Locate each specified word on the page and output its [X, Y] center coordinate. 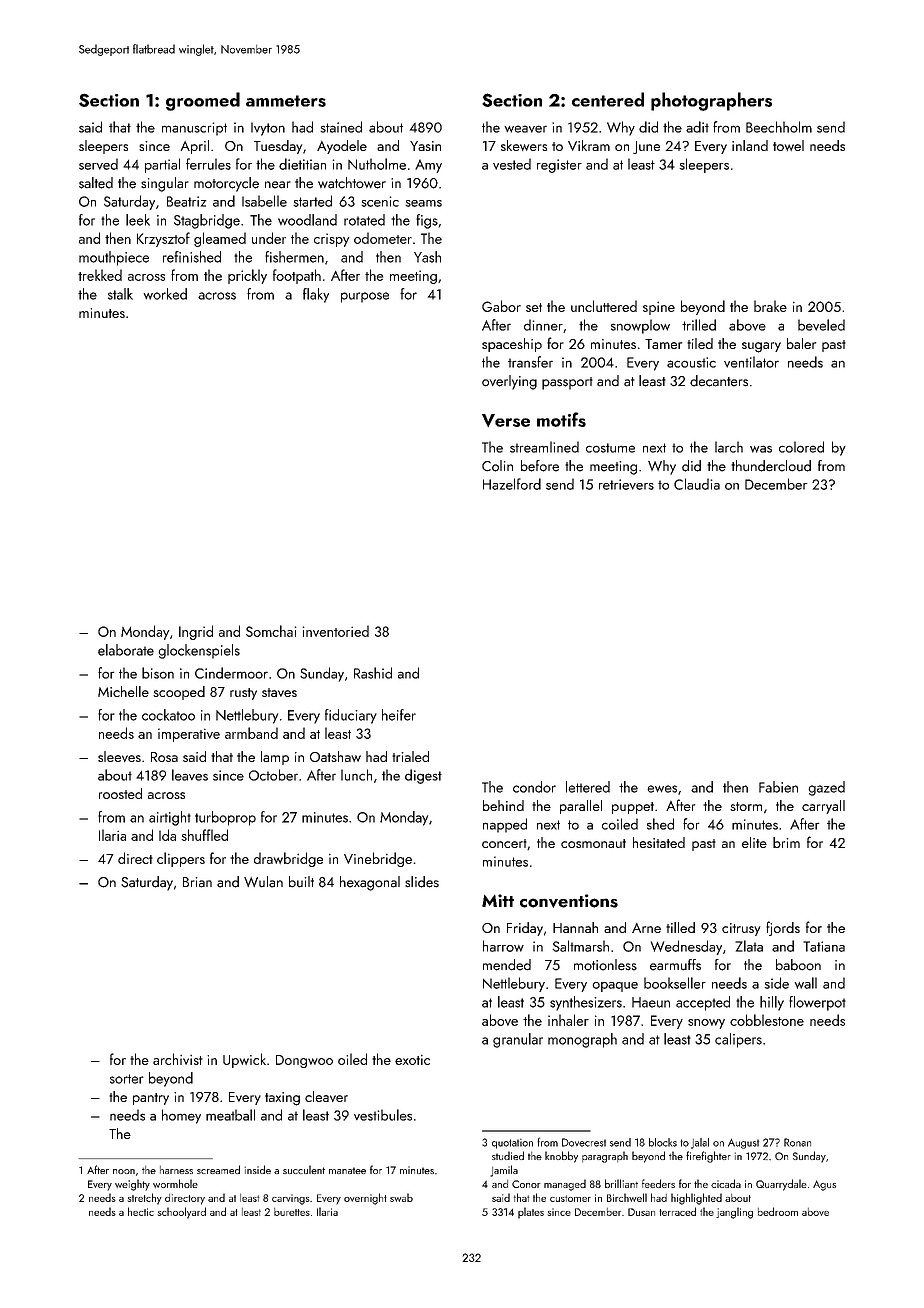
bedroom [778, 1211]
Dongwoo [304, 1061]
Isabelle [264, 201]
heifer [399, 715]
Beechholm [779, 127]
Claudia [697, 484]
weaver [525, 129]
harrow [503, 946]
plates [531, 1213]
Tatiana [824, 946]
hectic [141, 1211]
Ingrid [196, 632]
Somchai [271, 631]
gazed [826, 788]
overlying [509, 382]
